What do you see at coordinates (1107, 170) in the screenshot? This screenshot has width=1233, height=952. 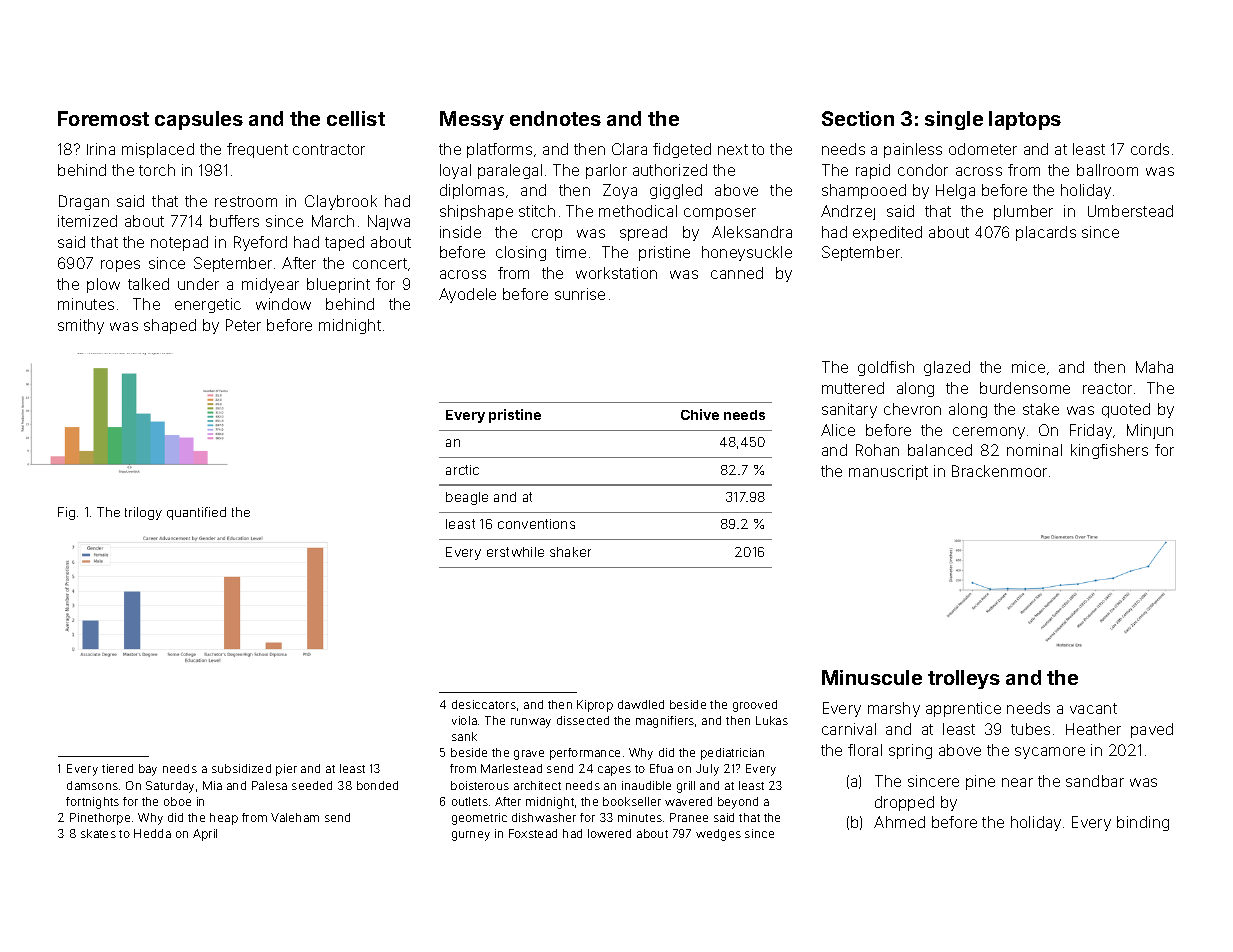 I see `ballroom` at bounding box center [1107, 170].
